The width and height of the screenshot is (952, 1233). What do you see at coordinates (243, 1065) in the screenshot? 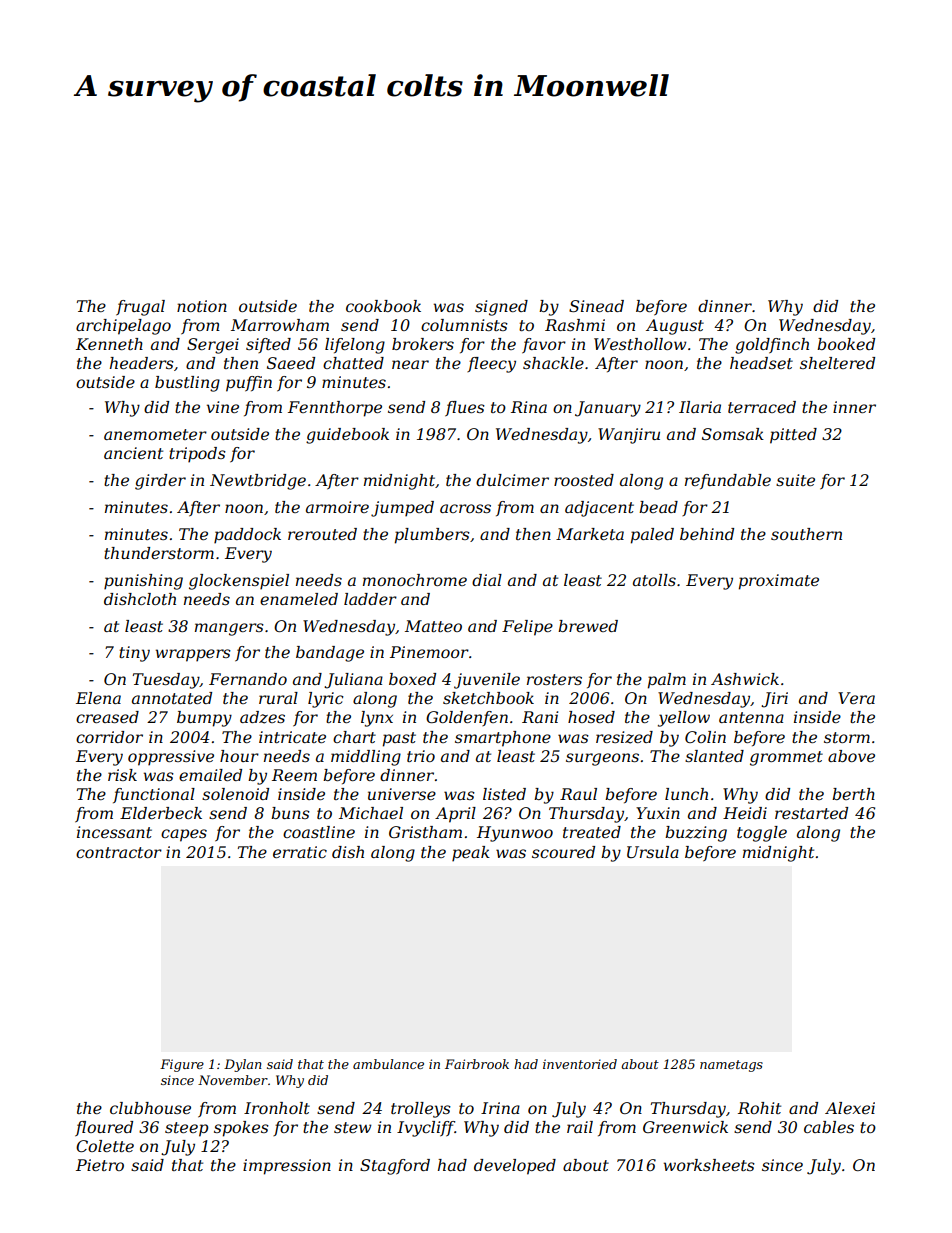
I see `Dylan` at bounding box center [243, 1065].
